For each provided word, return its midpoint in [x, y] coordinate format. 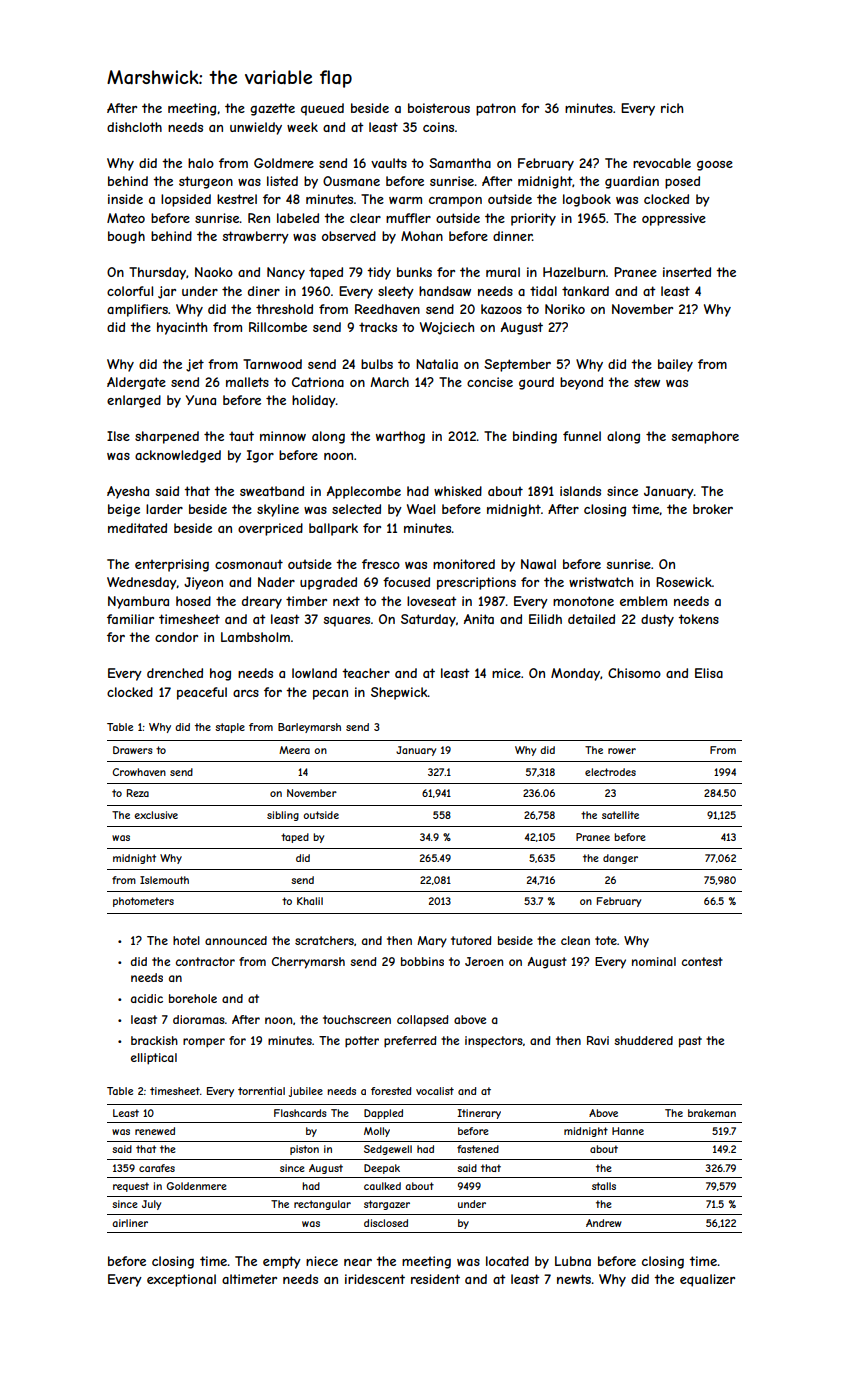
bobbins [422, 961]
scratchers [324, 940]
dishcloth [134, 127]
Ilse [118, 436]
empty [282, 1262]
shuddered [643, 1040]
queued [322, 109]
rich [672, 108]
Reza [138, 793]
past [690, 1042]
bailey [675, 365]
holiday [314, 401]
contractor [205, 961]
